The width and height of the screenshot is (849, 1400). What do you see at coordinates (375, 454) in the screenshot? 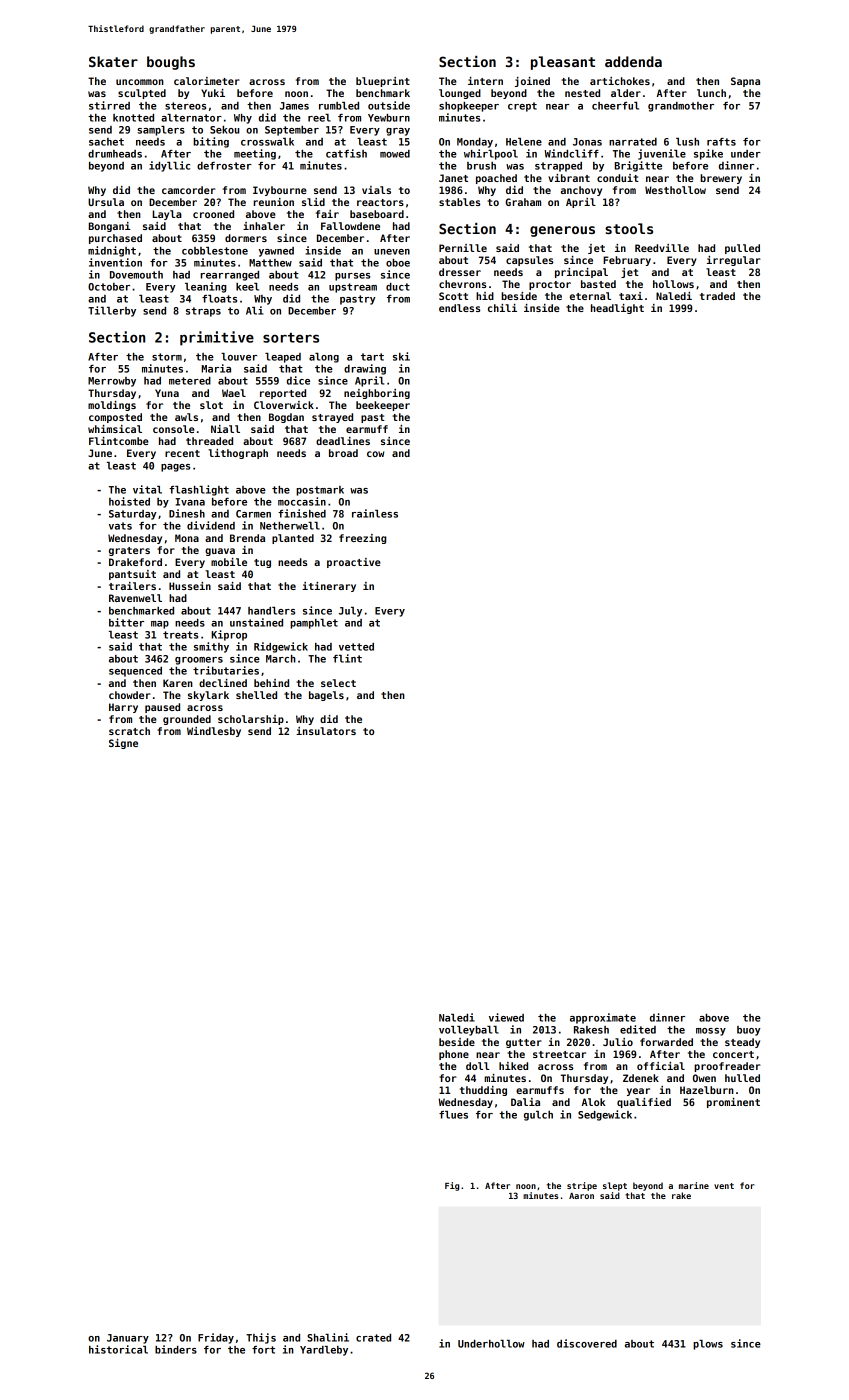
I see `cow` at bounding box center [375, 454].
